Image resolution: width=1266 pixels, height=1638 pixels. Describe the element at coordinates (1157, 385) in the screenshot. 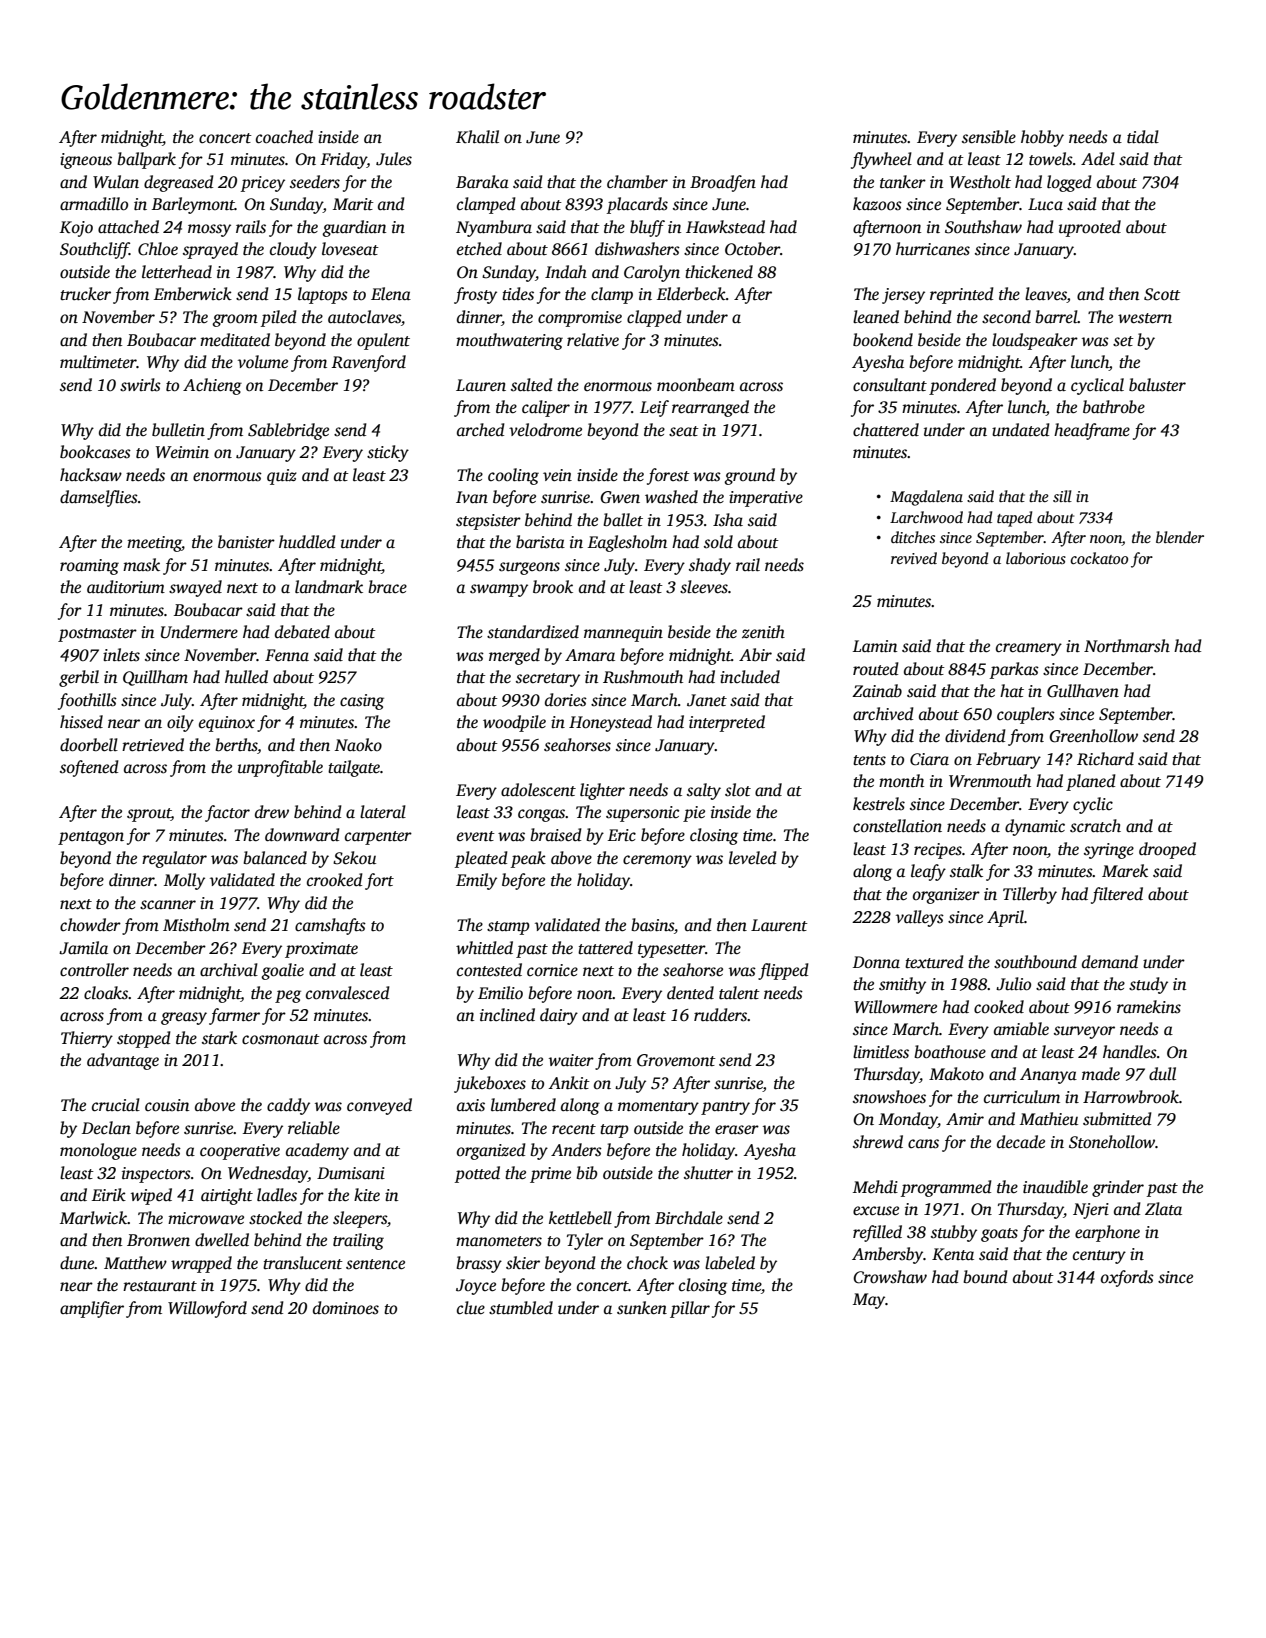

I see `baluster` at that location.
